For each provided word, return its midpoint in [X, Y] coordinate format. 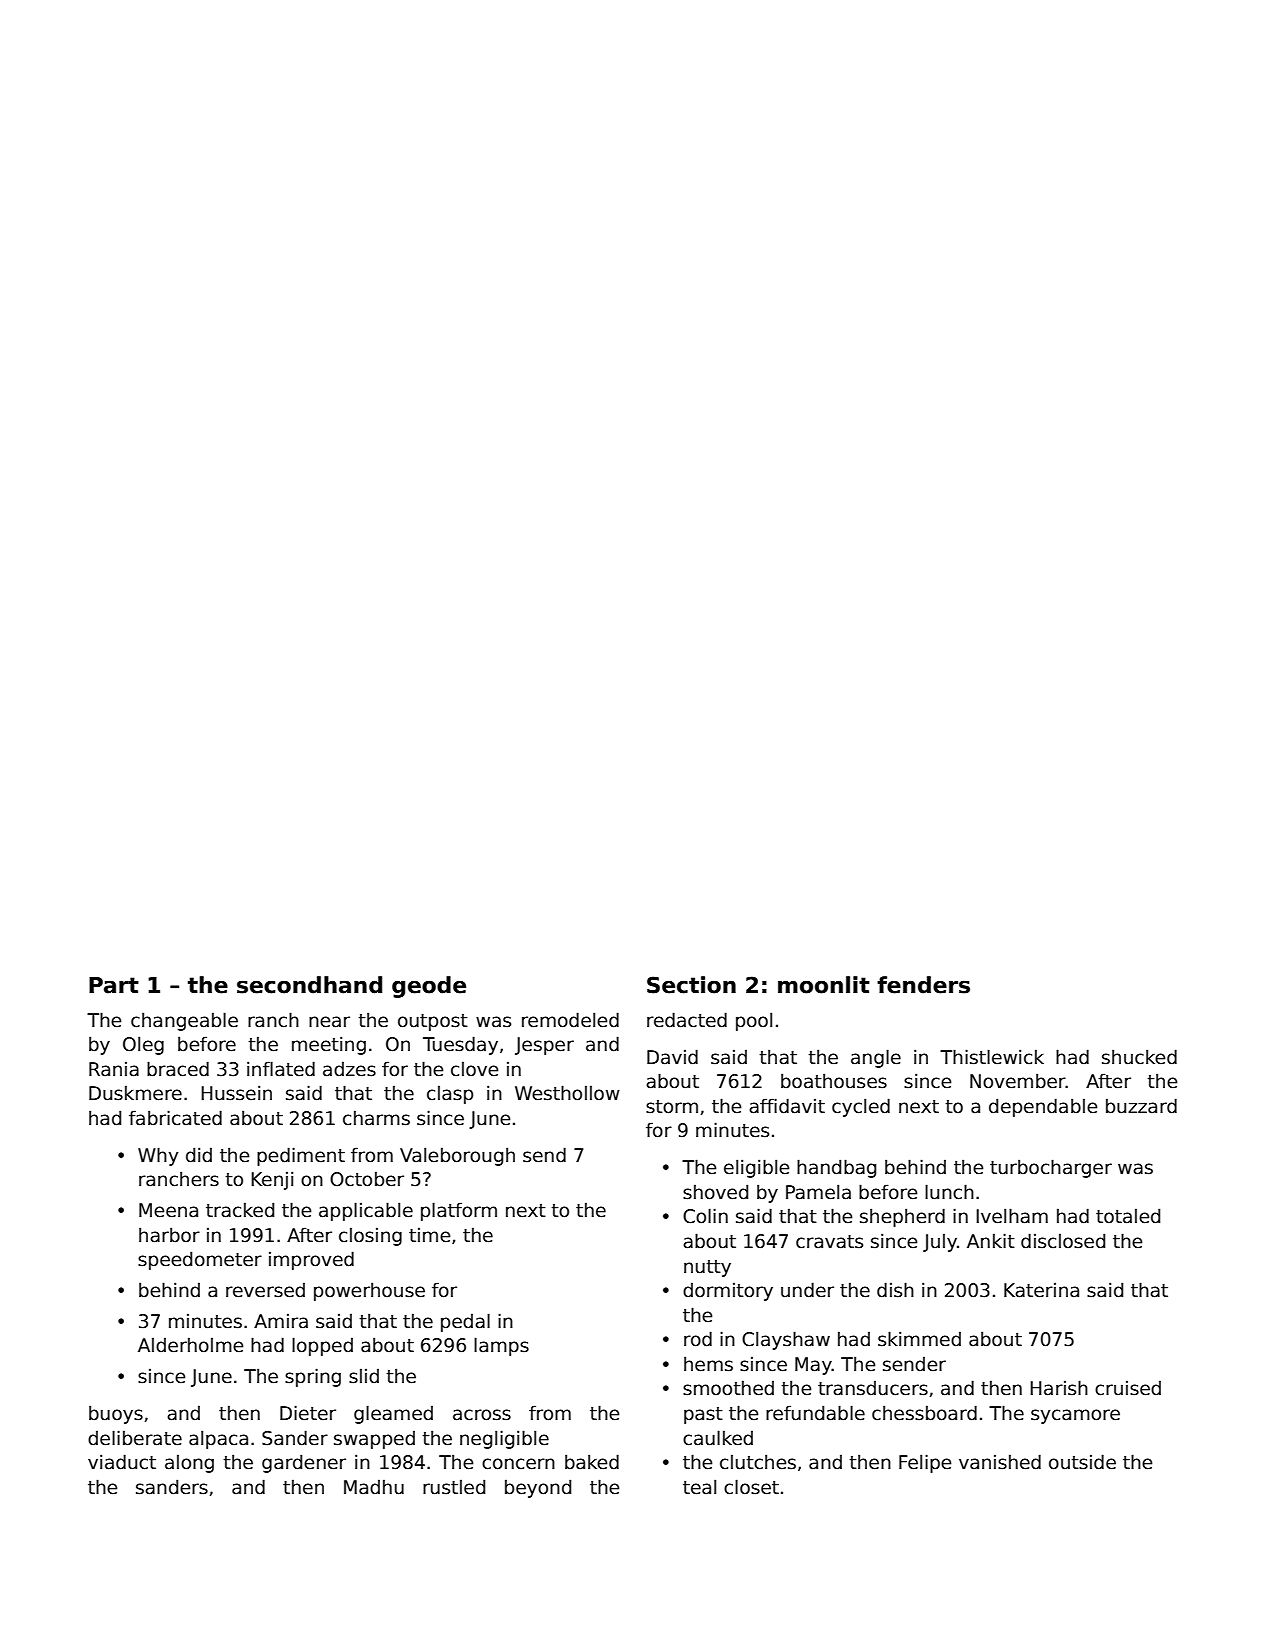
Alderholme [190, 1345]
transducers [873, 1388]
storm [672, 1107]
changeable [184, 1021]
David [672, 1057]
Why [158, 1156]
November [1018, 1081]
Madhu [374, 1487]
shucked [1139, 1057]
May [813, 1366]
